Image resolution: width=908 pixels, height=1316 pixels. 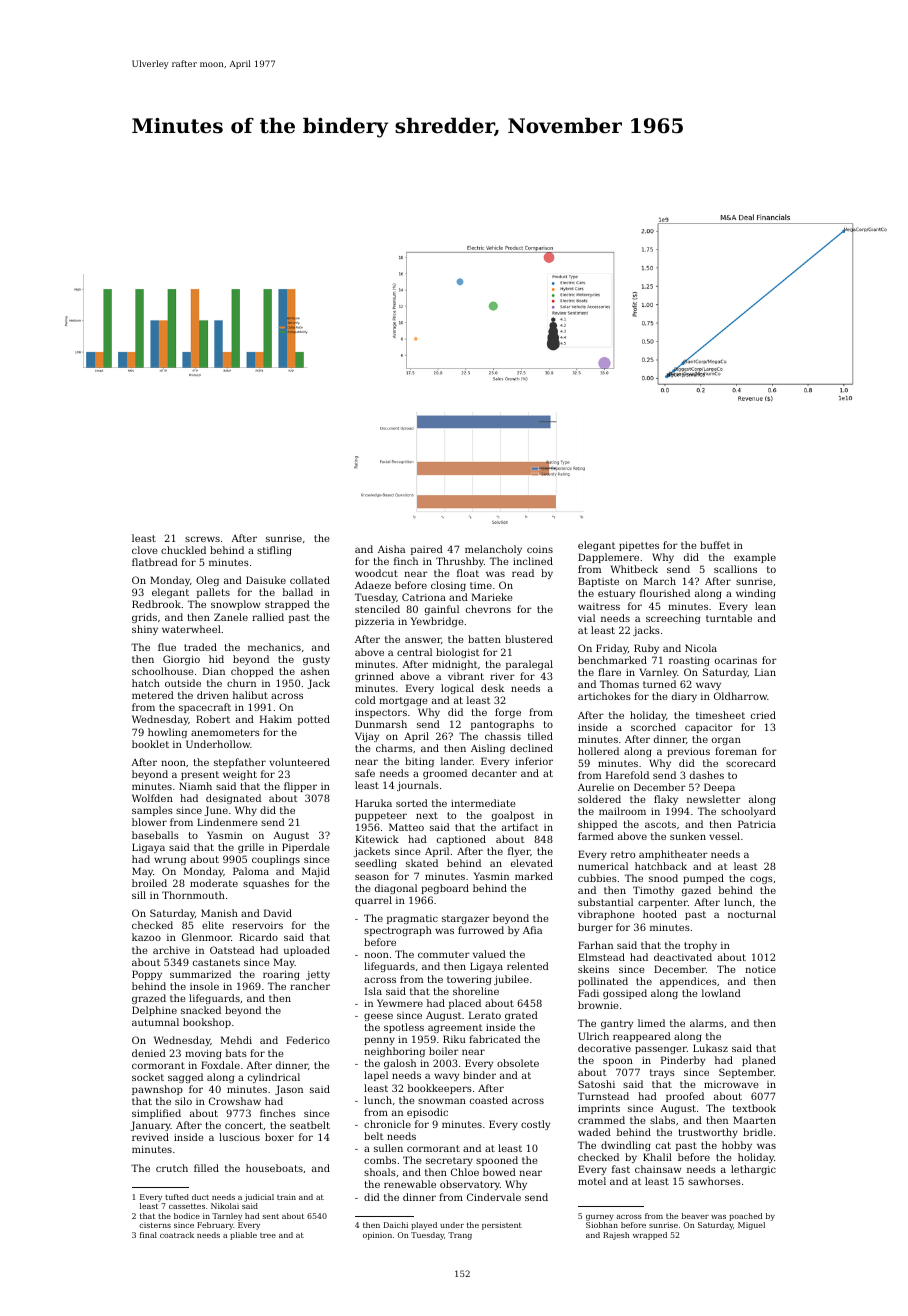 What do you see at coordinates (150, 744) in the screenshot?
I see `booklet` at bounding box center [150, 744].
